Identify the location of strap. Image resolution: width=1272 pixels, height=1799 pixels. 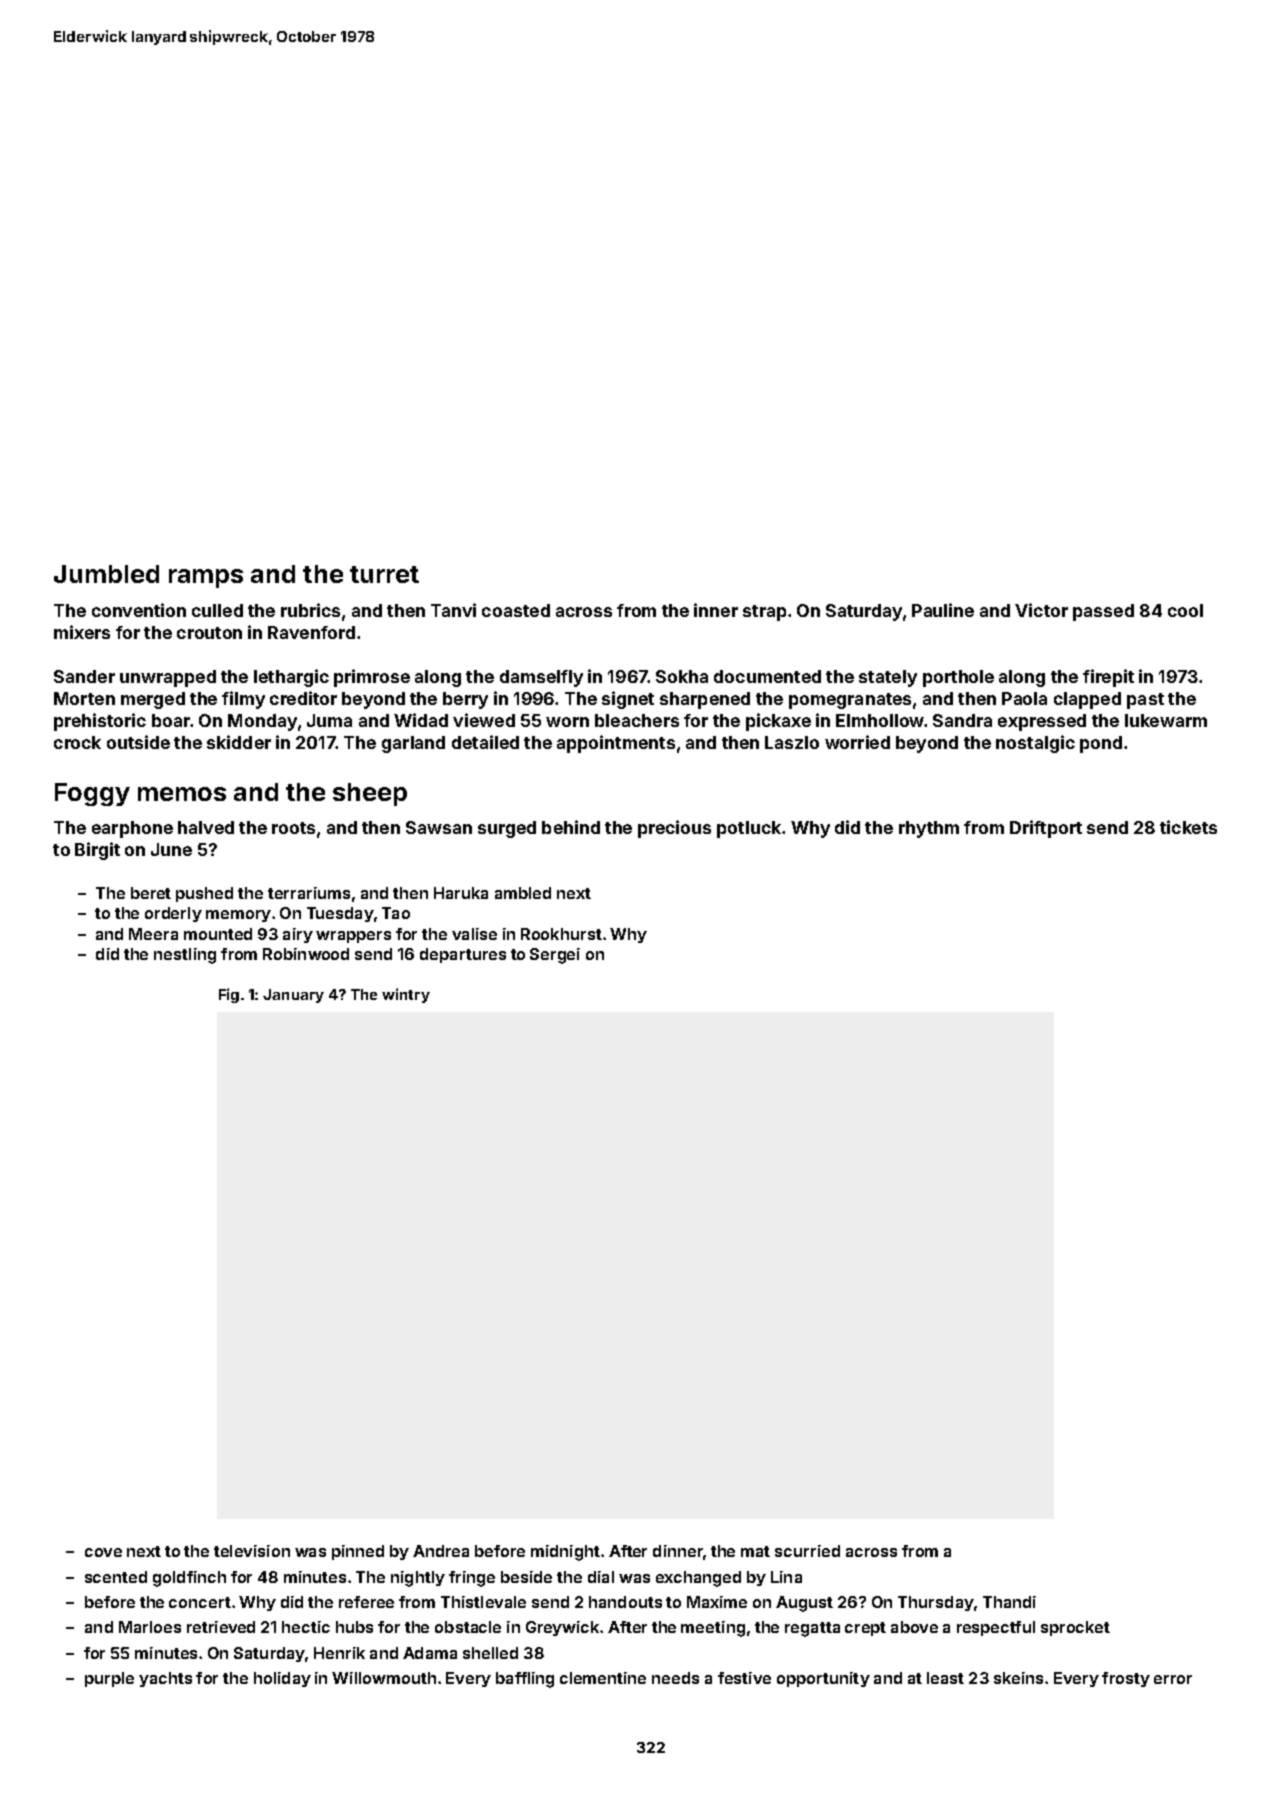
(764, 613).
